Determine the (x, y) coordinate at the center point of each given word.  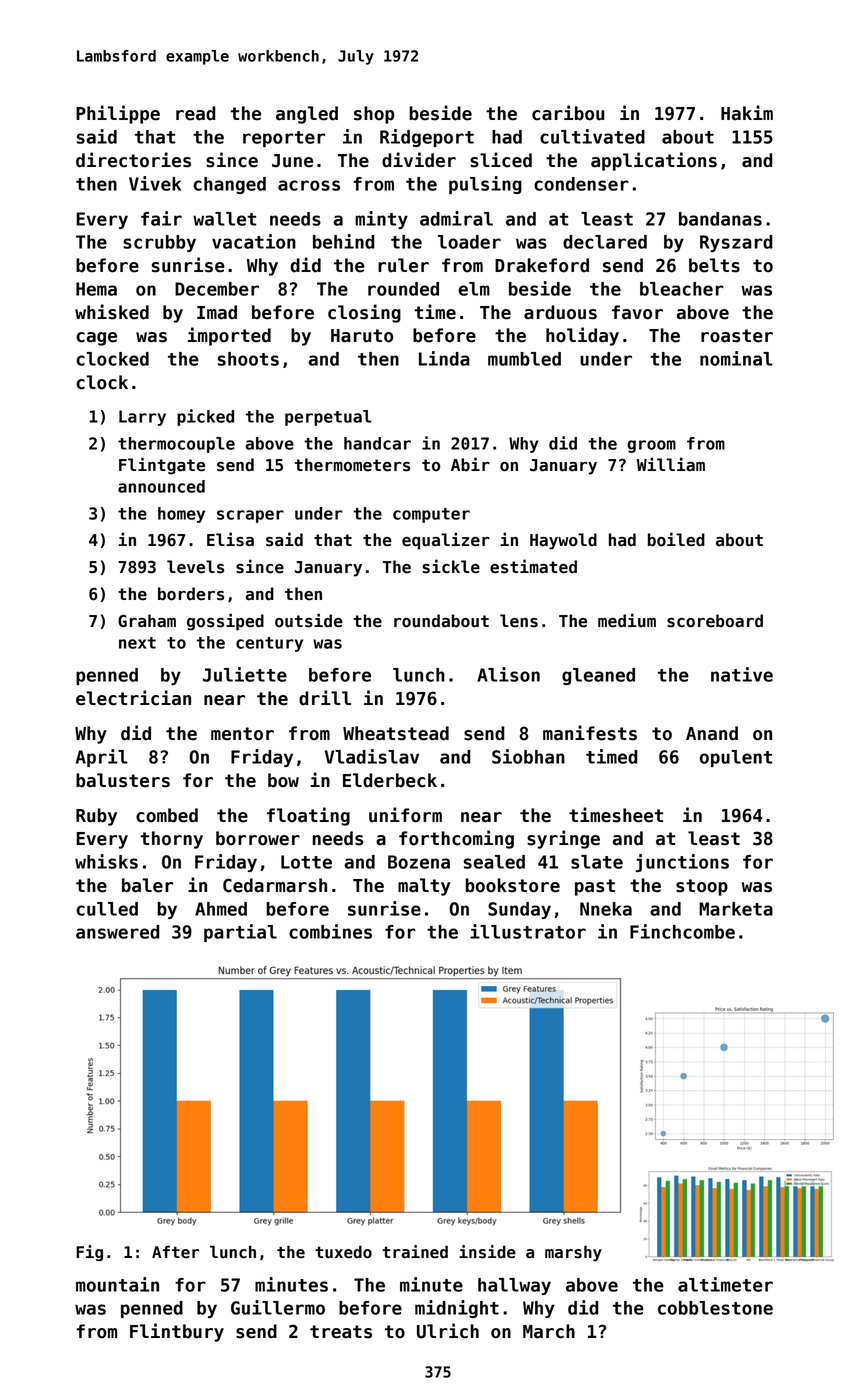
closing (364, 313)
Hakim (747, 113)
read (196, 113)
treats (341, 1332)
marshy (573, 1253)
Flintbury (177, 1332)
